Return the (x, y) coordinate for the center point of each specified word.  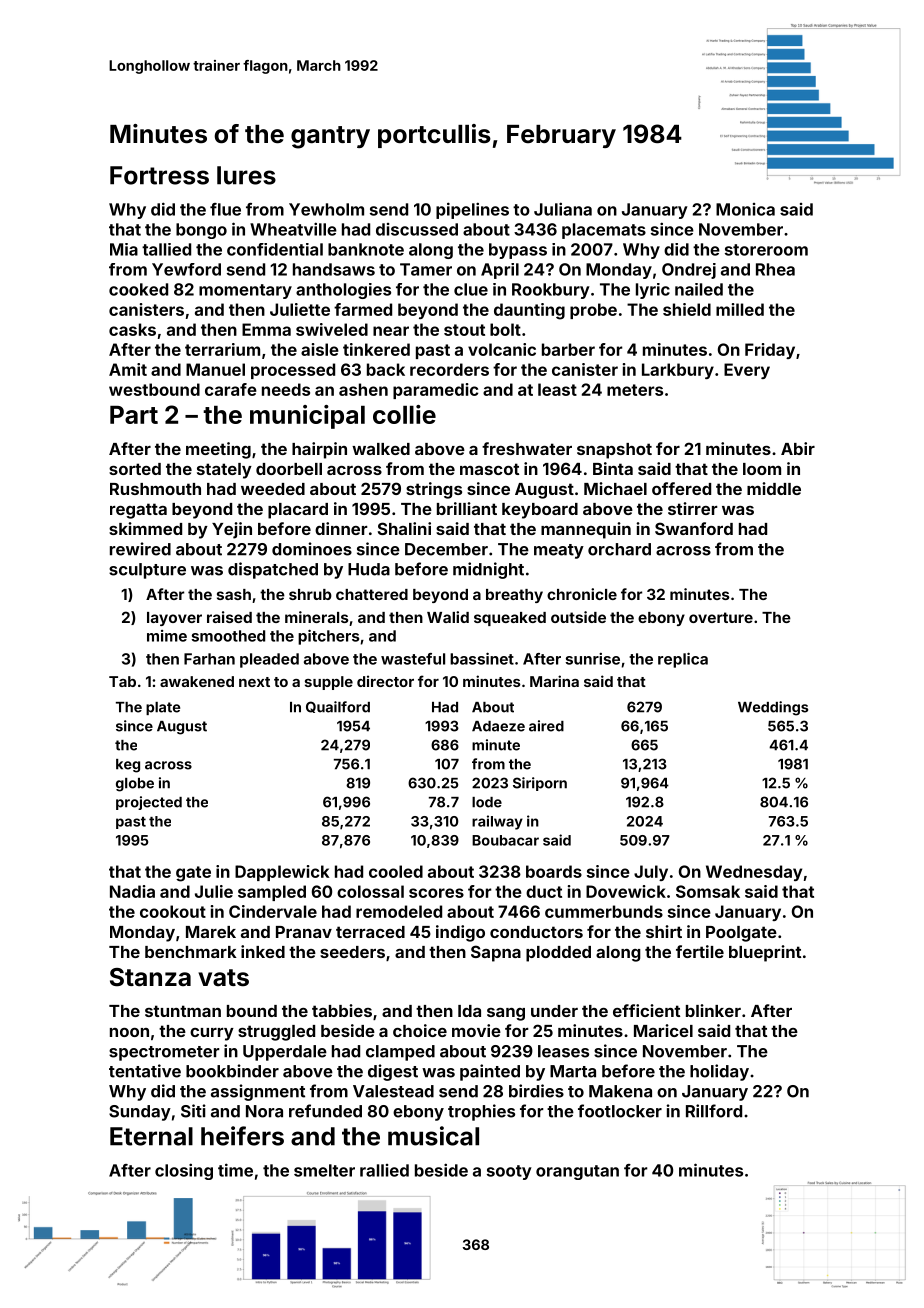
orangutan (577, 1172)
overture (721, 617)
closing (184, 1171)
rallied (384, 1170)
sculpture (147, 571)
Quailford (338, 707)
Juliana (563, 209)
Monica (745, 209)
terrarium (222, 349)
